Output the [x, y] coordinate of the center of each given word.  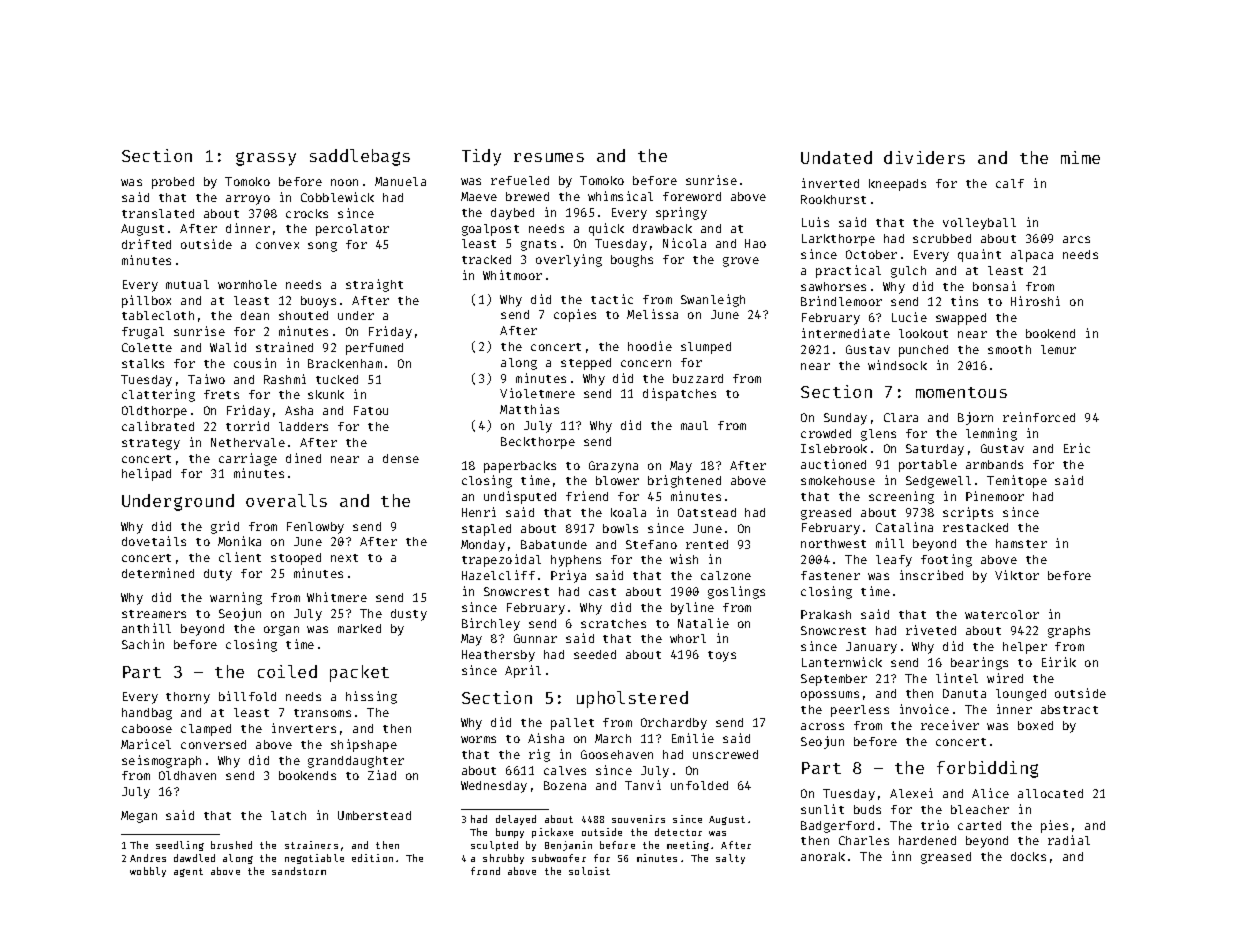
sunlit [822, 809]
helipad [146, 474]
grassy [266, 159]
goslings [736, 592]
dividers [924, 157]
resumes [549, 157]
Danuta [964, 693]
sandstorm [299, 871]
